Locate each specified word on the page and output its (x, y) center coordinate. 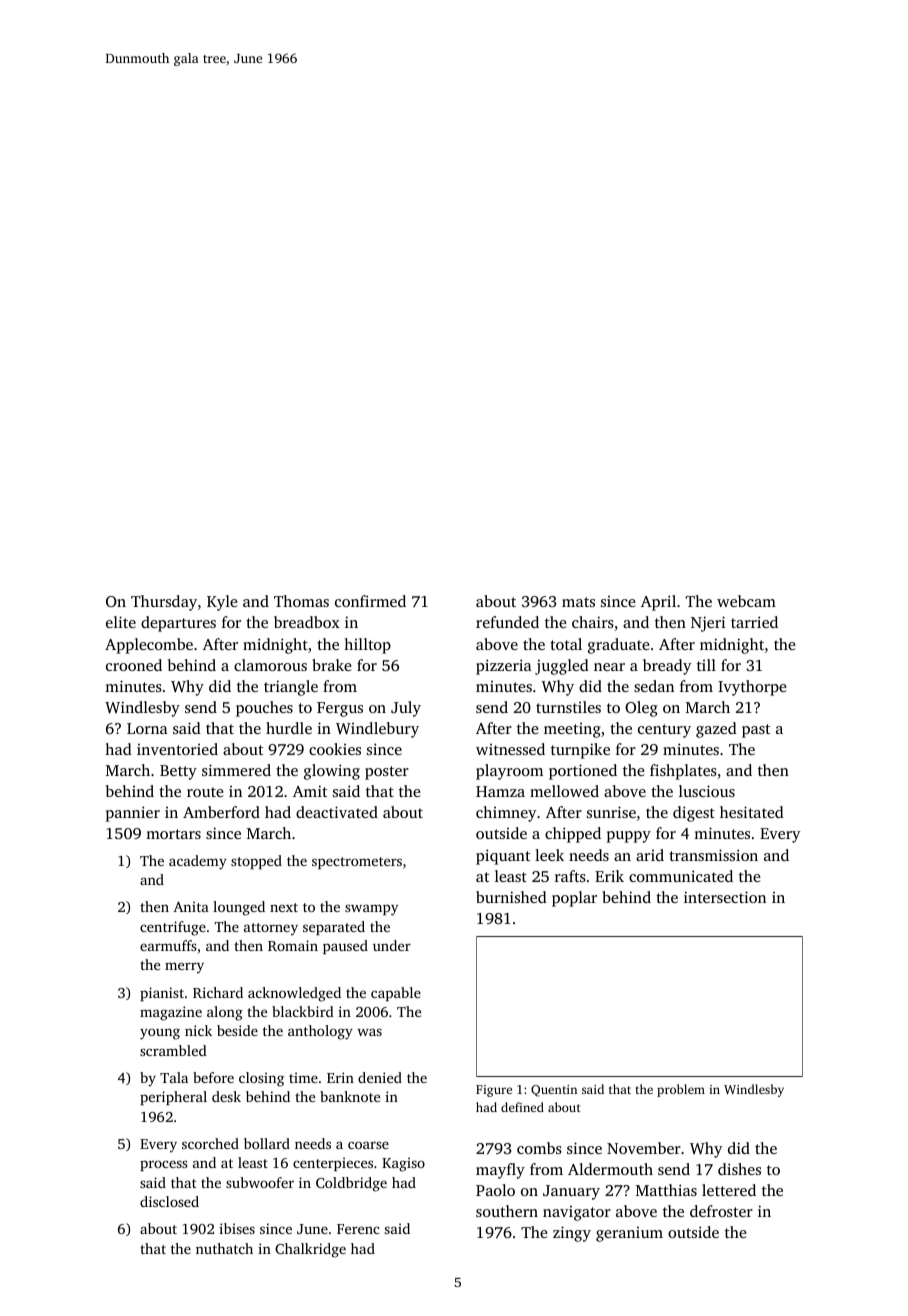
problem (681, 1090)
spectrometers (357, 863)
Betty (178, 772)
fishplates (683, 772)
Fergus (340, 709)
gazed (716, 730)
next (284, 907)
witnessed (510, 749)
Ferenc (358, 1229)
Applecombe (149, 646)
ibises (237, 1228)
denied (380, 1077)
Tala (174, 1077)
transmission (713, 855)
